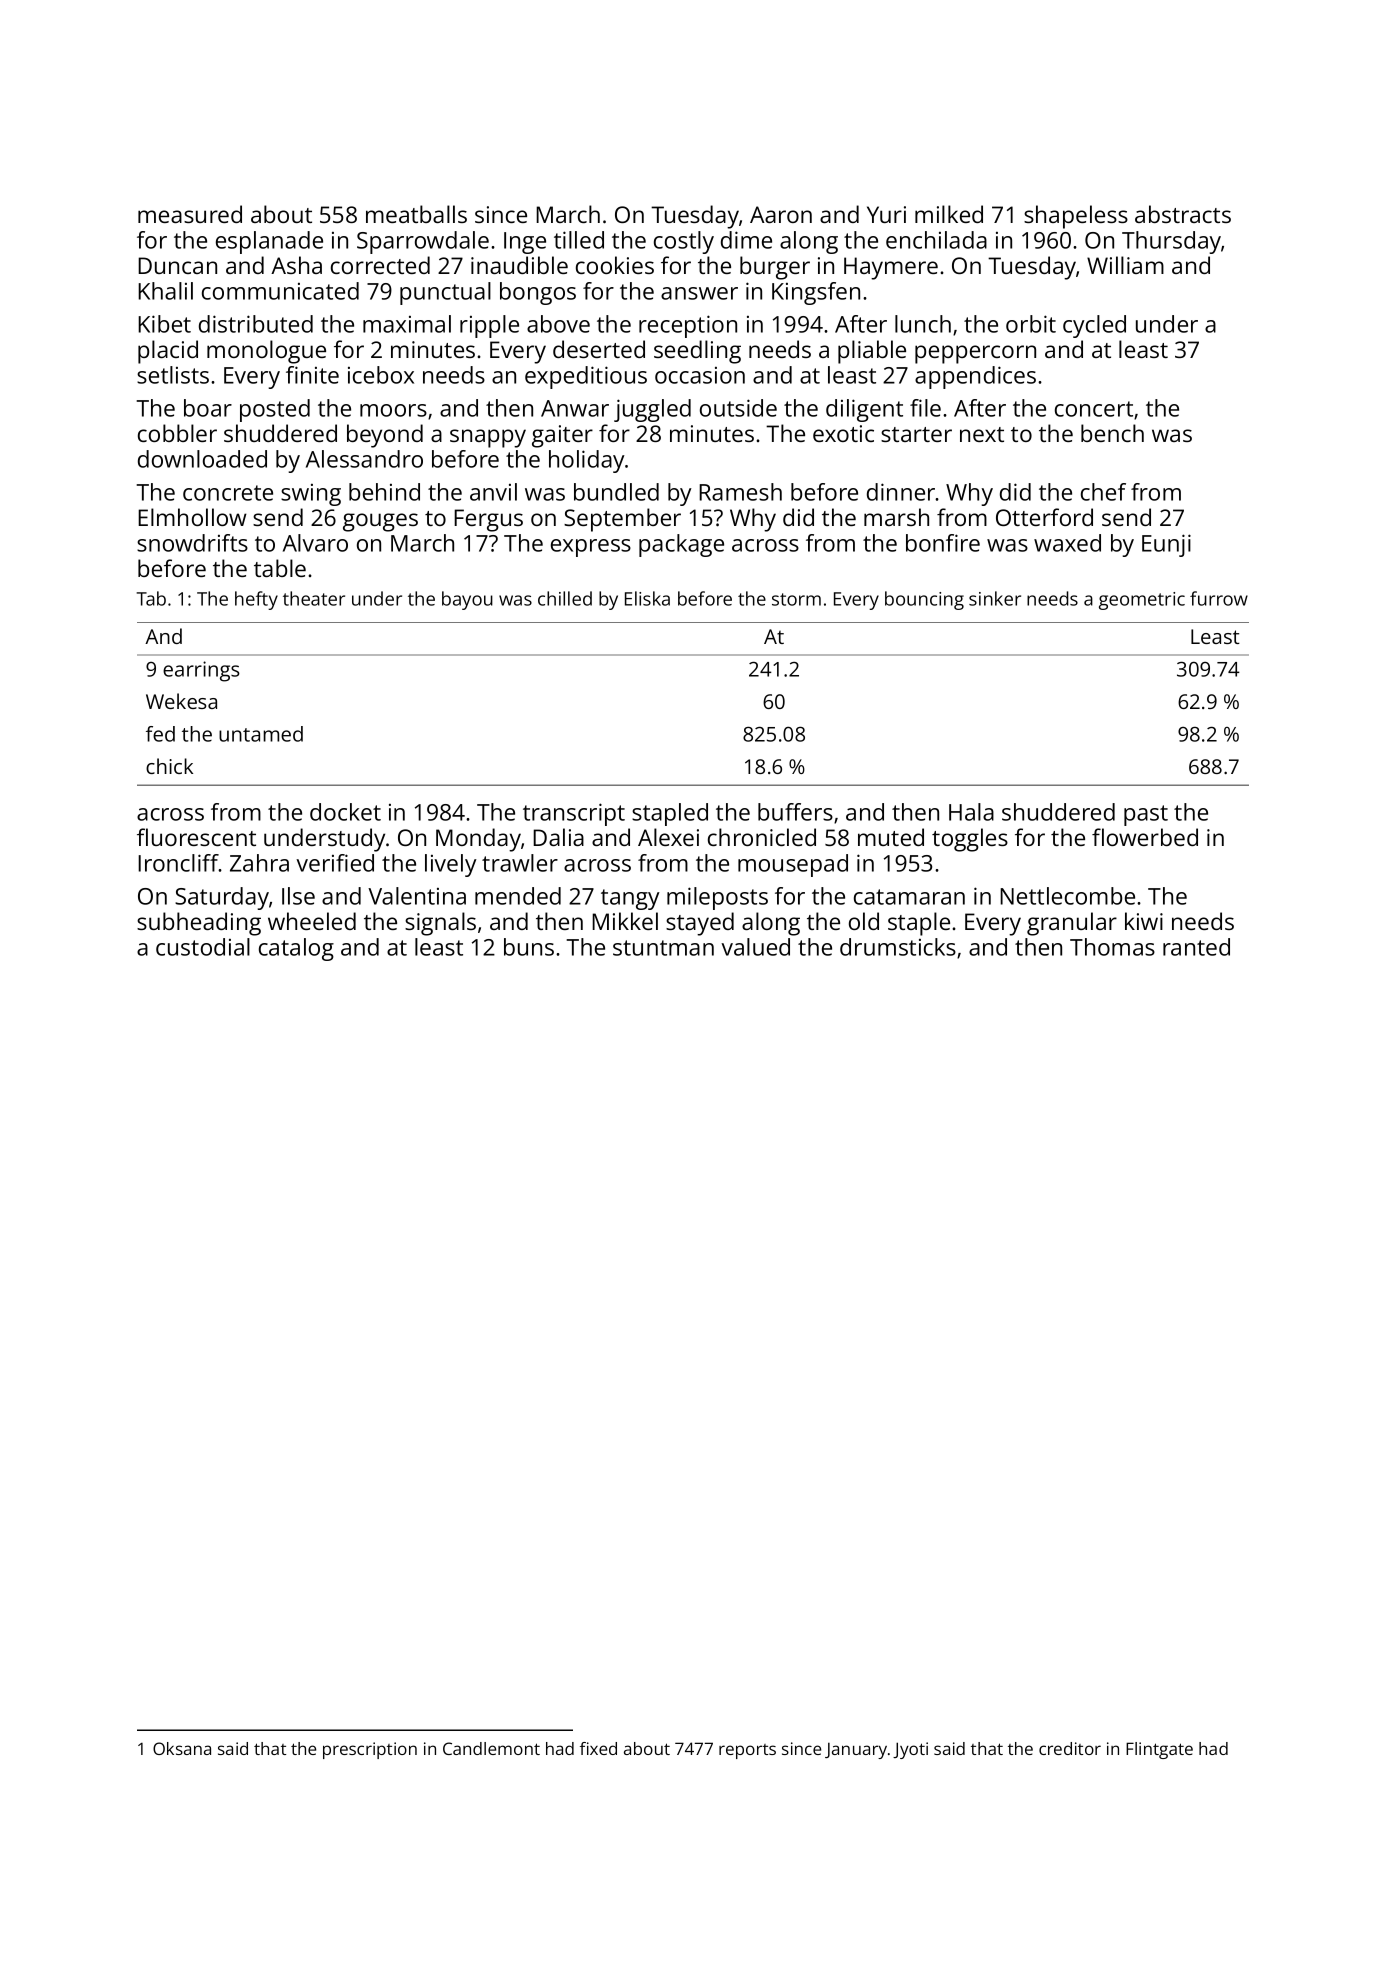 The height and width of the image is (1969, 1386). I want to click on January, so click(856, 1751).
